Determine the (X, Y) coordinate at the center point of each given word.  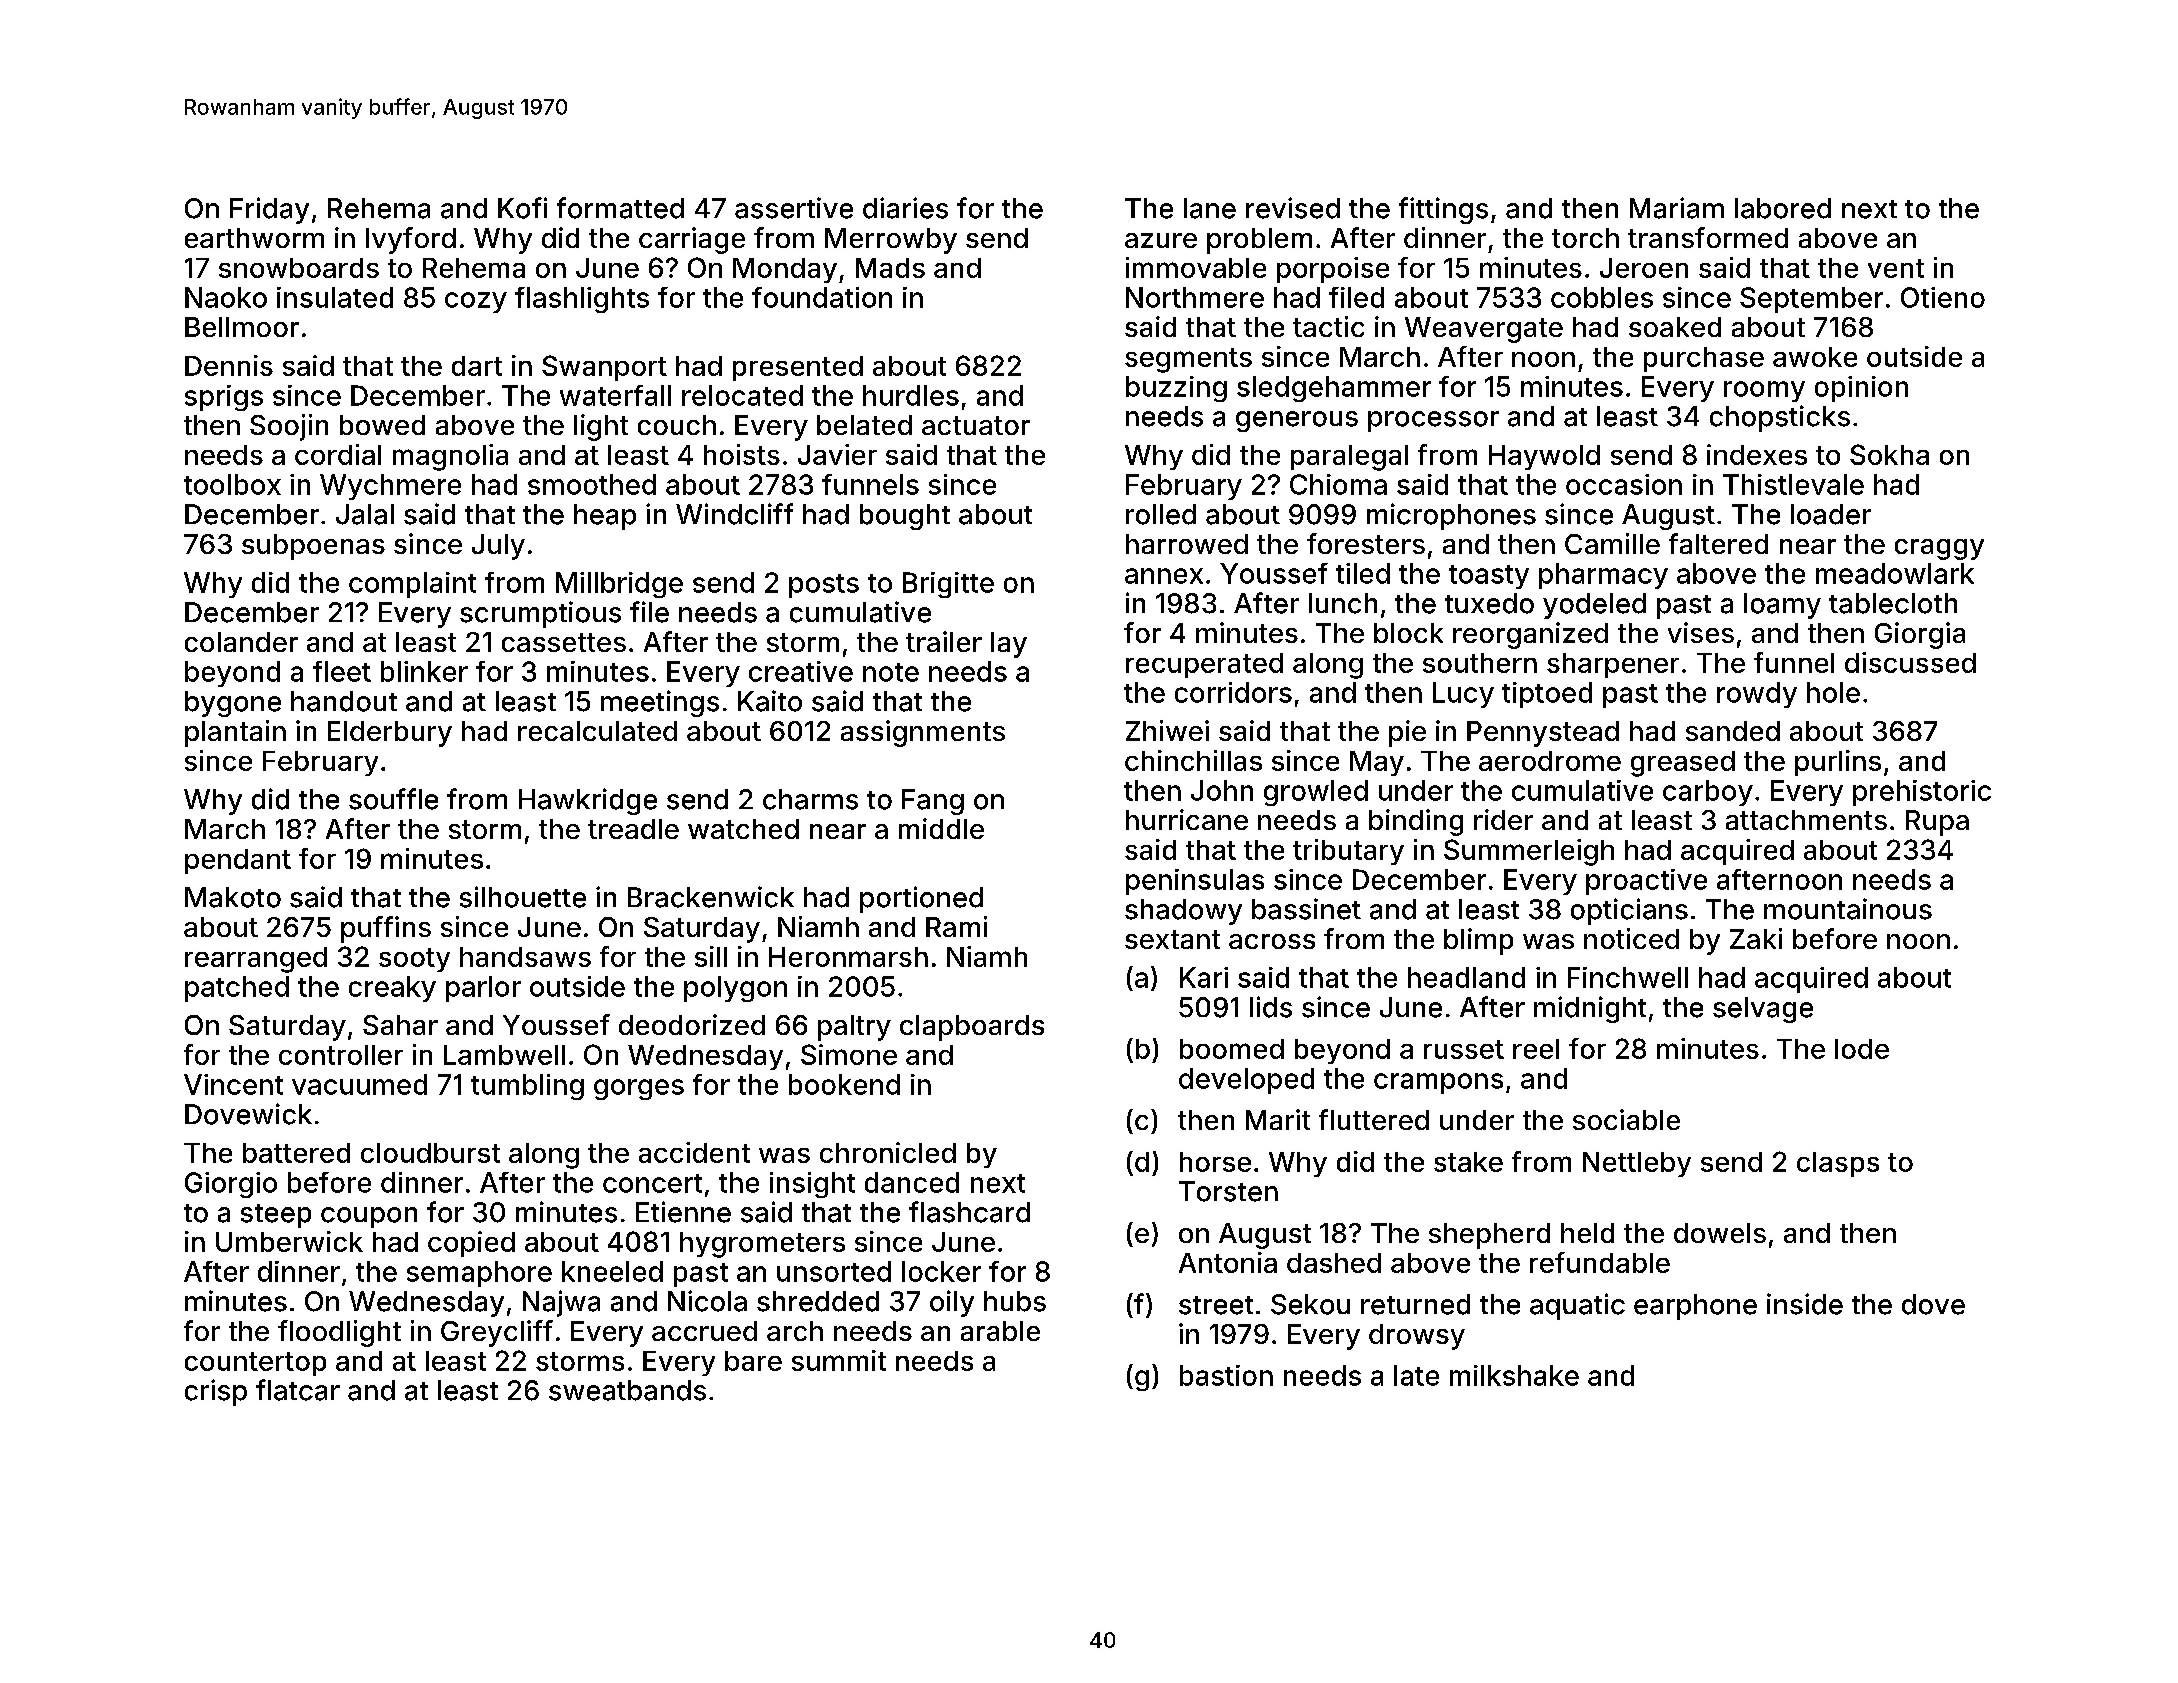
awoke (1815, 357)
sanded (1733, 731)
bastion (1226, 1375)
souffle (393, 799)
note (891, 672)
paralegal (1349, 458)
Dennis (229, 365)
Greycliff (497, 1333)
